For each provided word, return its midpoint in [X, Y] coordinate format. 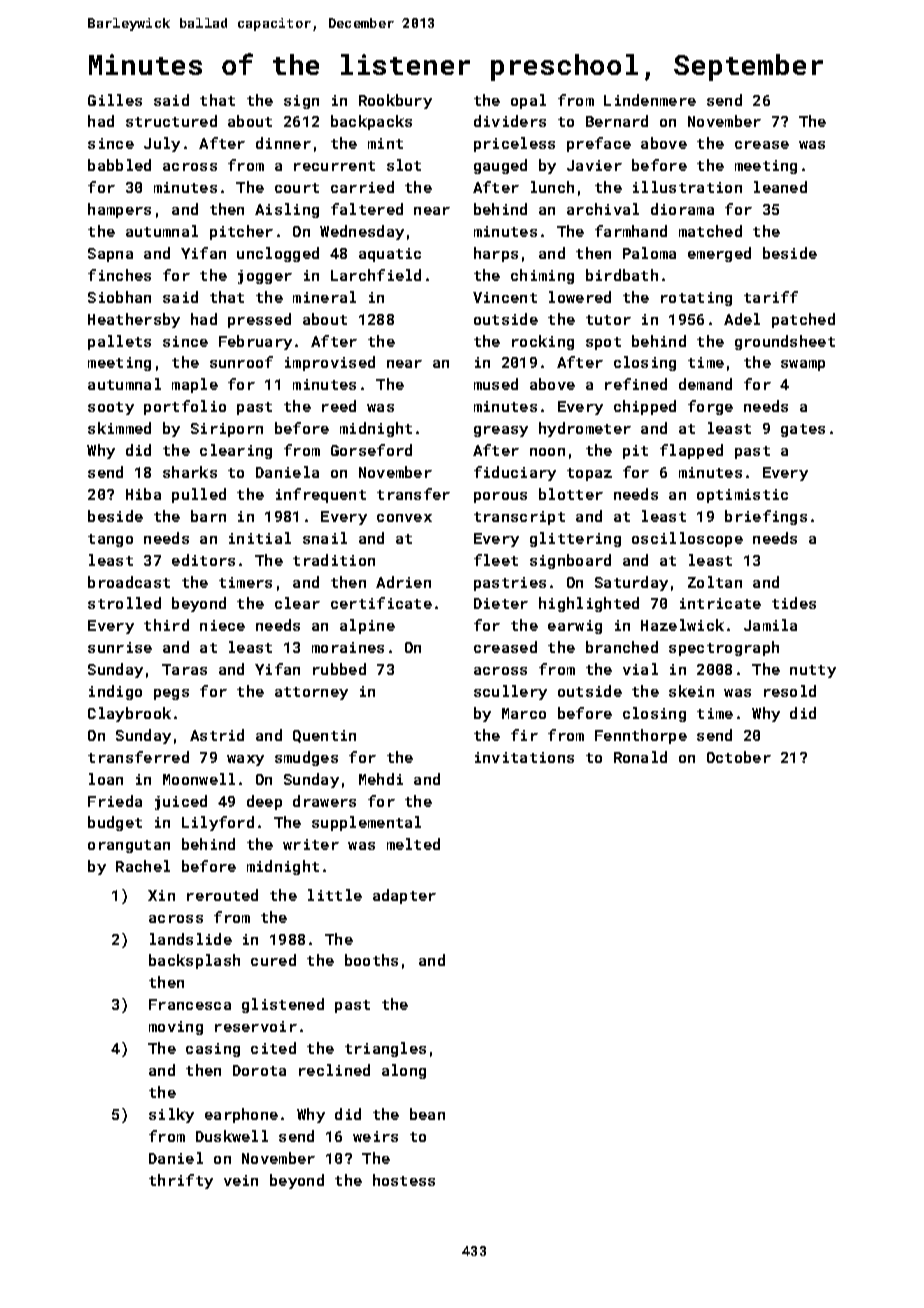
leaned [780, 187]
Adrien [403, 582]
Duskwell [232, 1136]
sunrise [120, 647]
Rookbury [395, 101]
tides [794, 603]
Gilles [115, 100]
